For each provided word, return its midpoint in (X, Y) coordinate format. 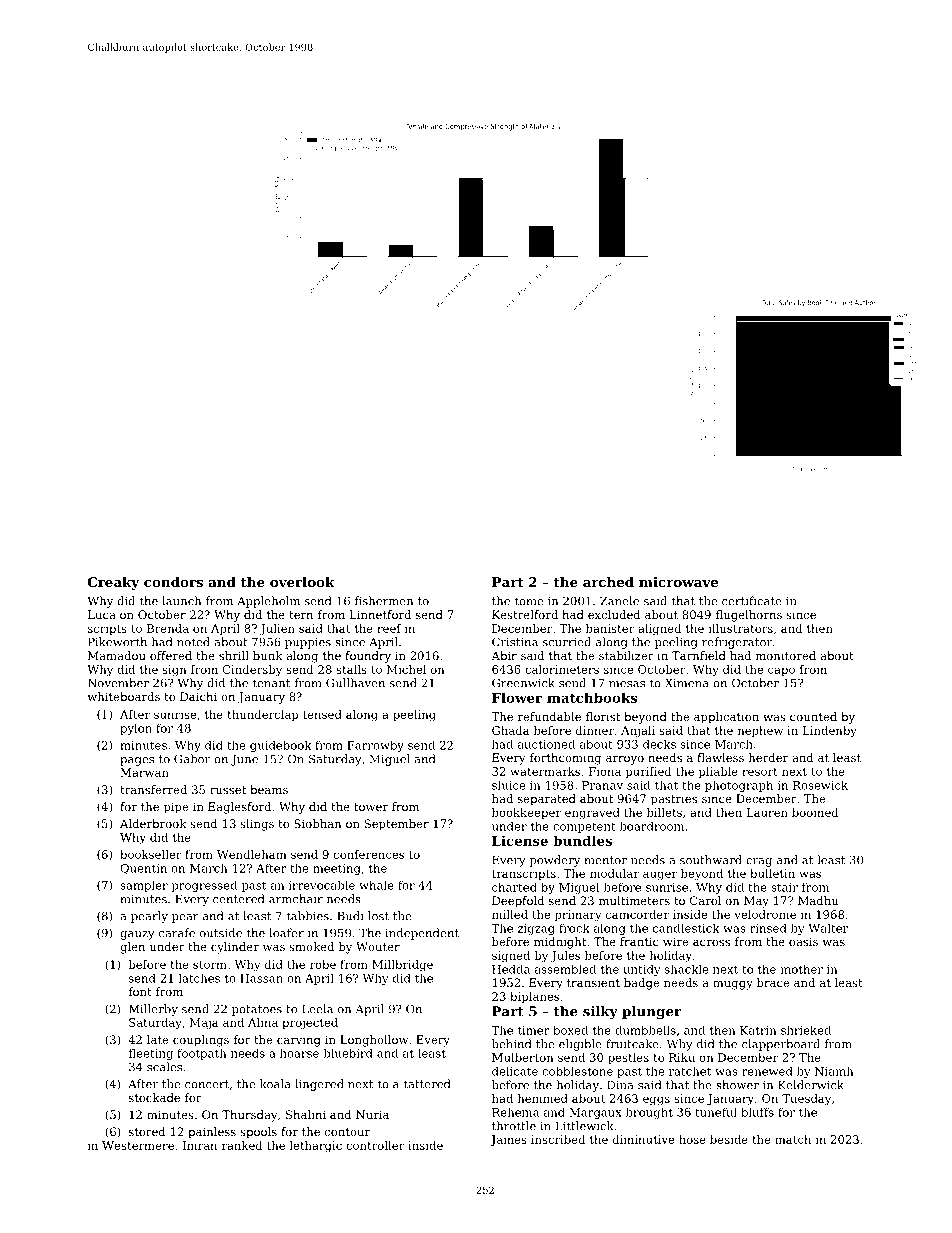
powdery (555, 861)
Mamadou (117, 655)
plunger (651, 1012)
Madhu (818, 900)
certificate (752, 601)
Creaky (114, 583)
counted (813, 716)
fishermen (384, 601)
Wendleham (252, 854)
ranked (242, 1145)
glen (132, 948)
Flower (517, 697)
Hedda (511, 969)
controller (375, 1145)
